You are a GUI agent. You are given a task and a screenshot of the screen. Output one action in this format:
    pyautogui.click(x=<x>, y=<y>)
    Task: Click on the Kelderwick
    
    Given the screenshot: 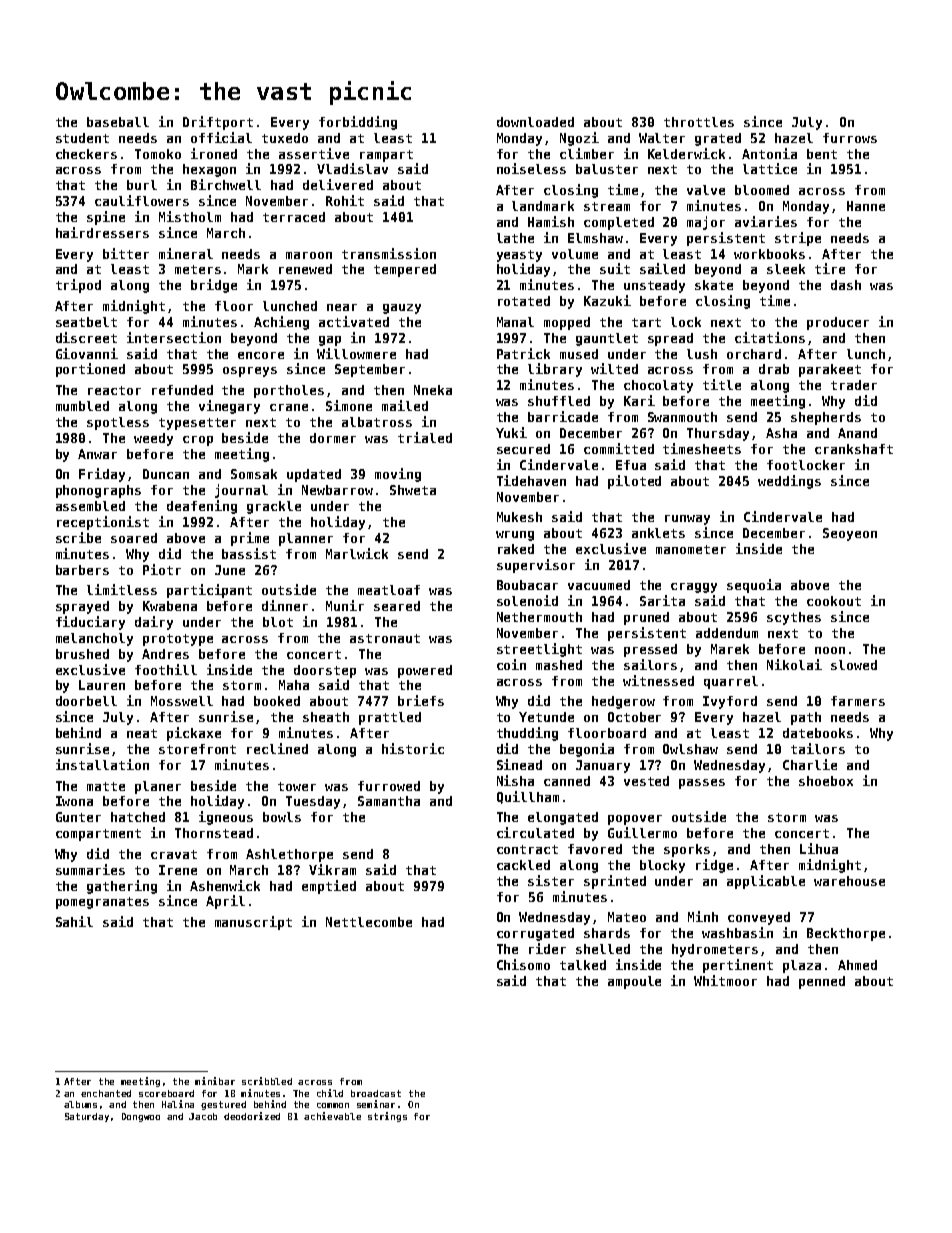 What is the action you would take?
    pyautogui.click(x=686, y=153)
